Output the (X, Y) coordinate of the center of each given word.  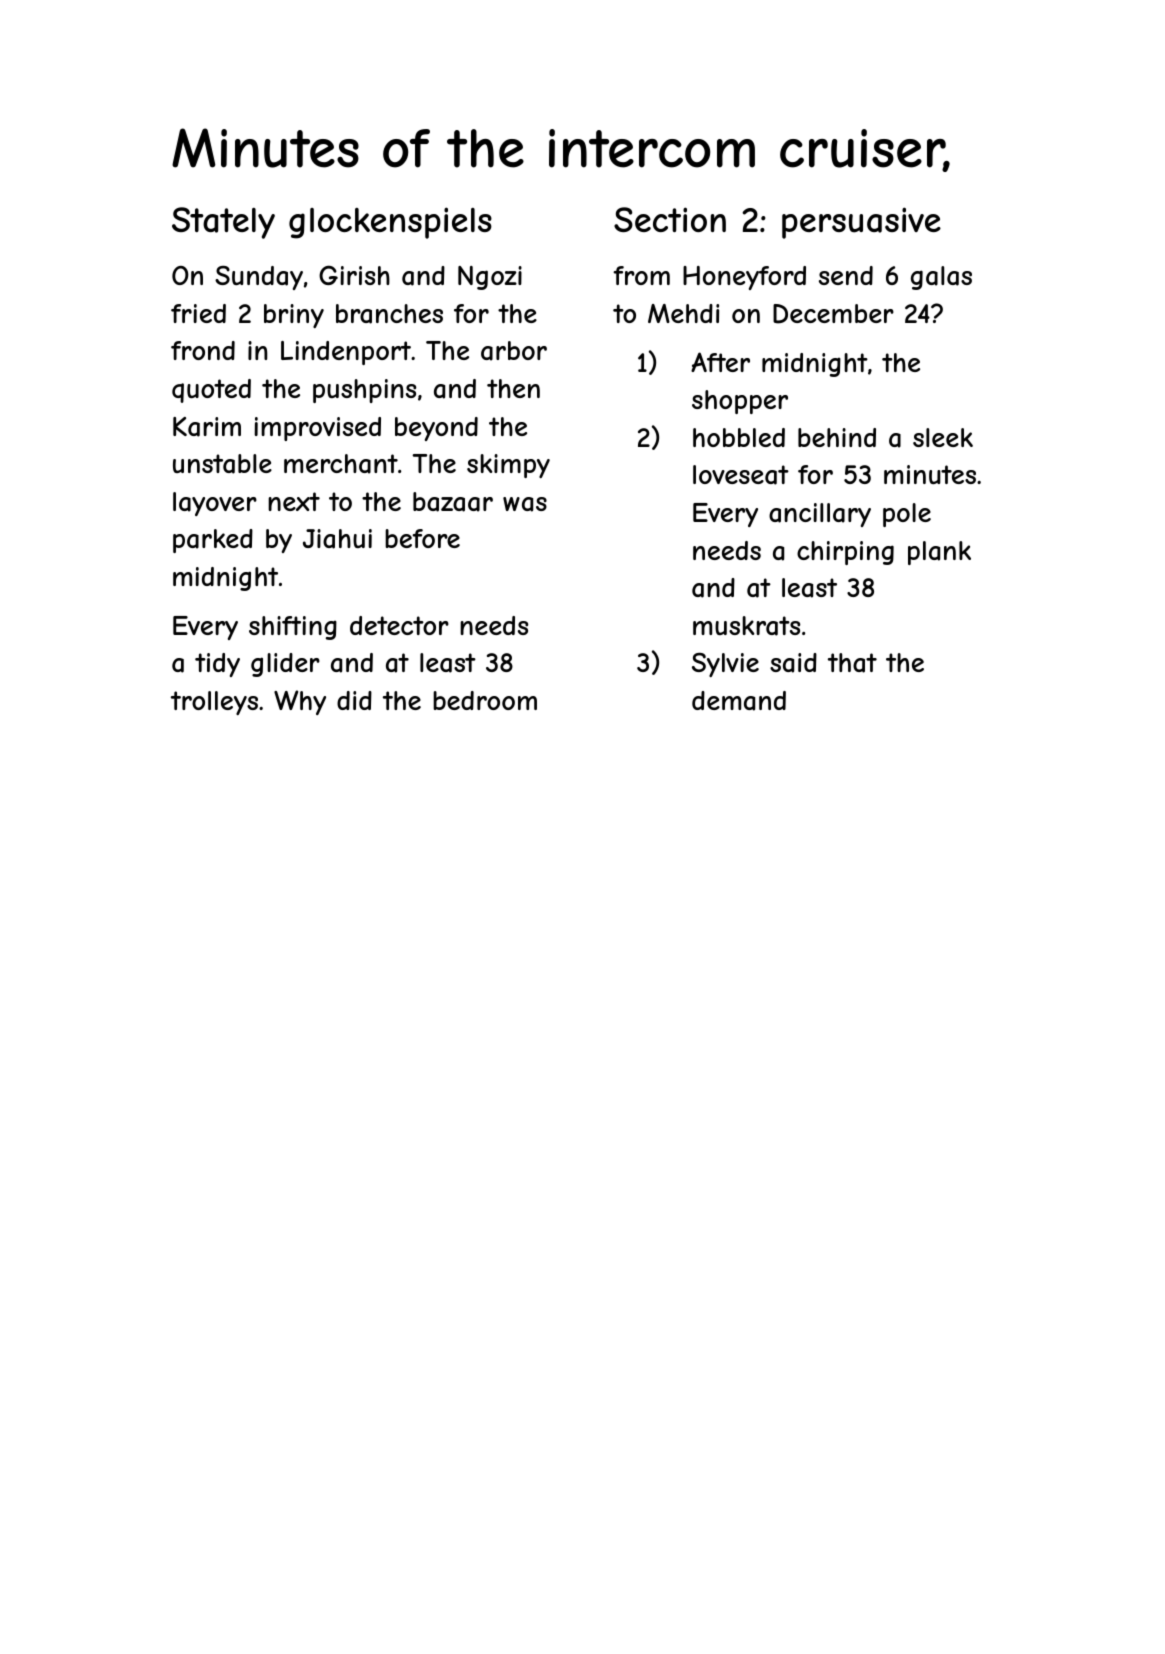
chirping (845, 553)
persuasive (861, 223)
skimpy (508, 466)
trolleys (214, 703)
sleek (943, 437)
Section (670, 219)
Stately (223, 223)
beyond (436, 429)
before (422, 538)
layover (215, 504)
